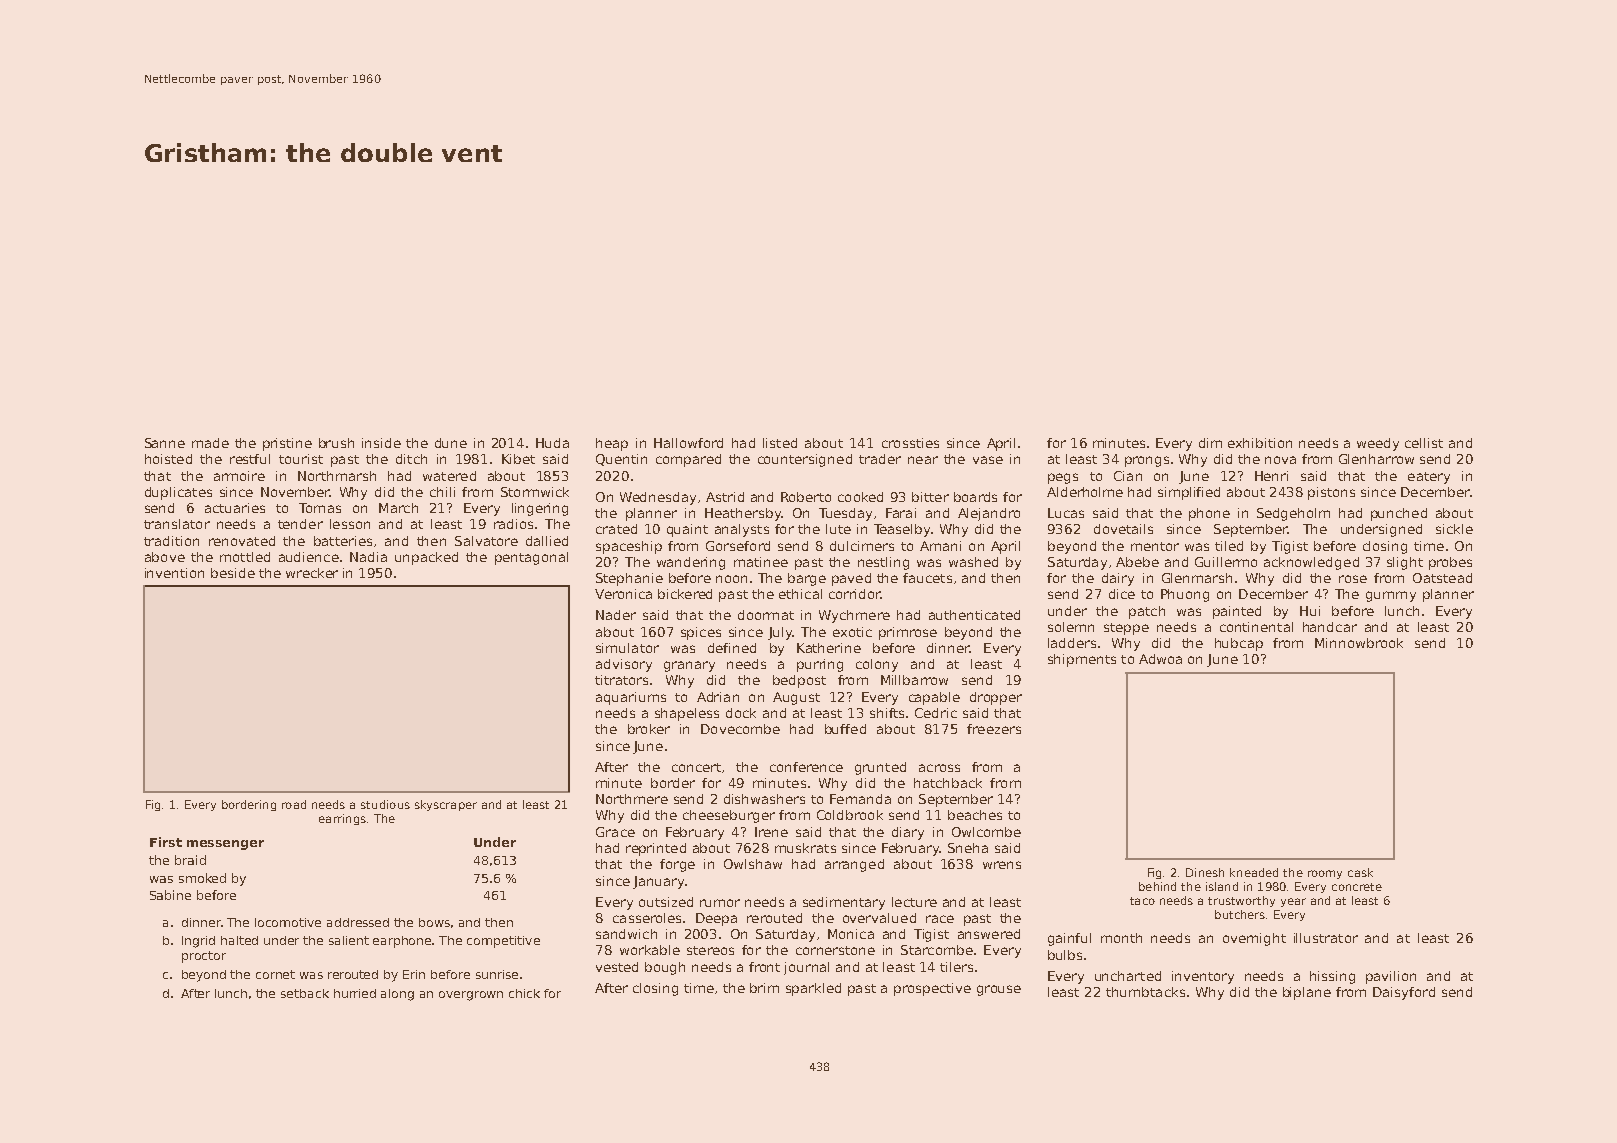 This screenshot has height=1143, width=1617. What do you see at coordinates (336, 443) in the screenshot?
I see `brush` at bounding box center [336, 443].
